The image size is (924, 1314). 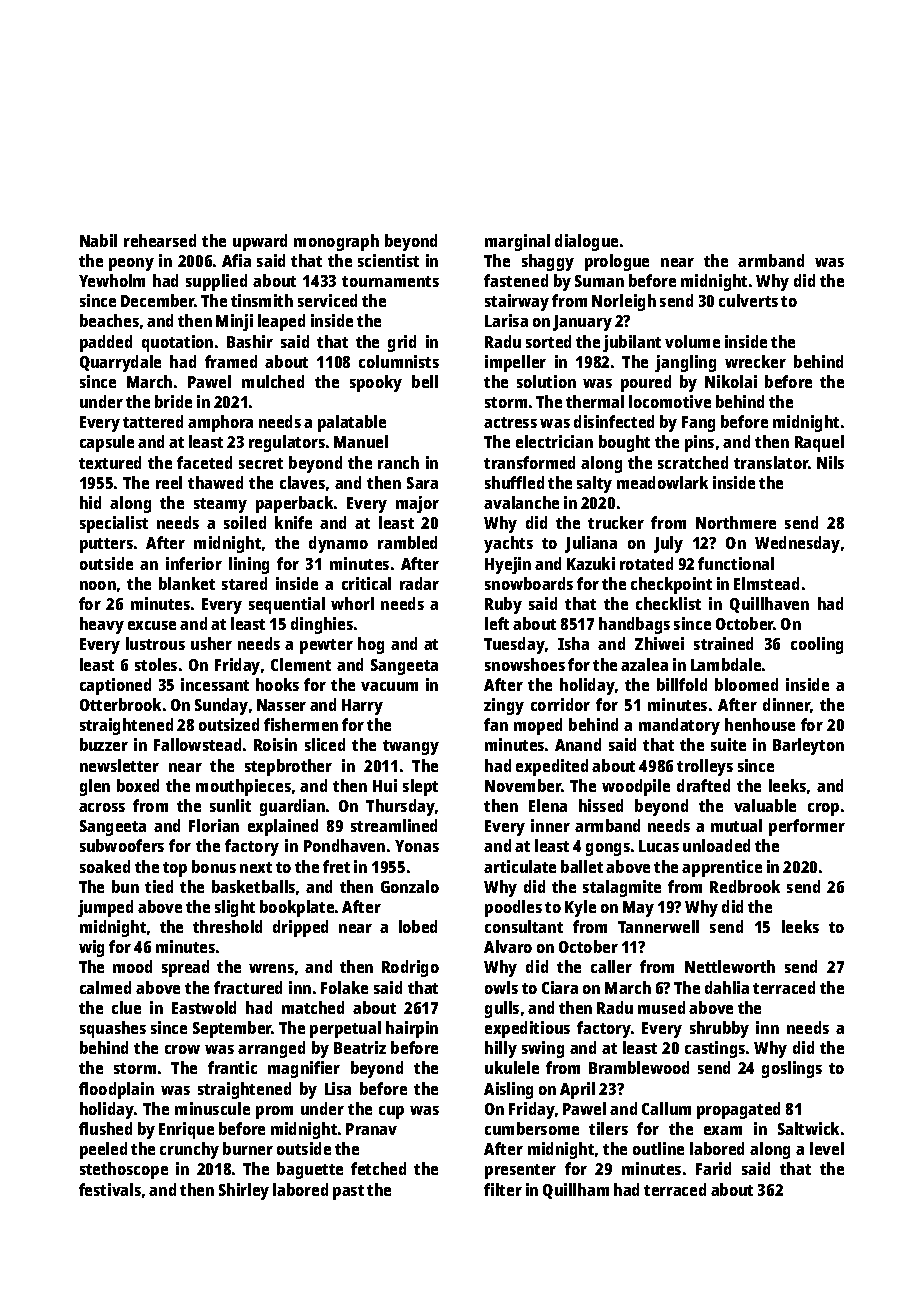 What do you see at coordinates (160, 240) in the image?
I see `rehearsed` at bounding box center [160, 240].
